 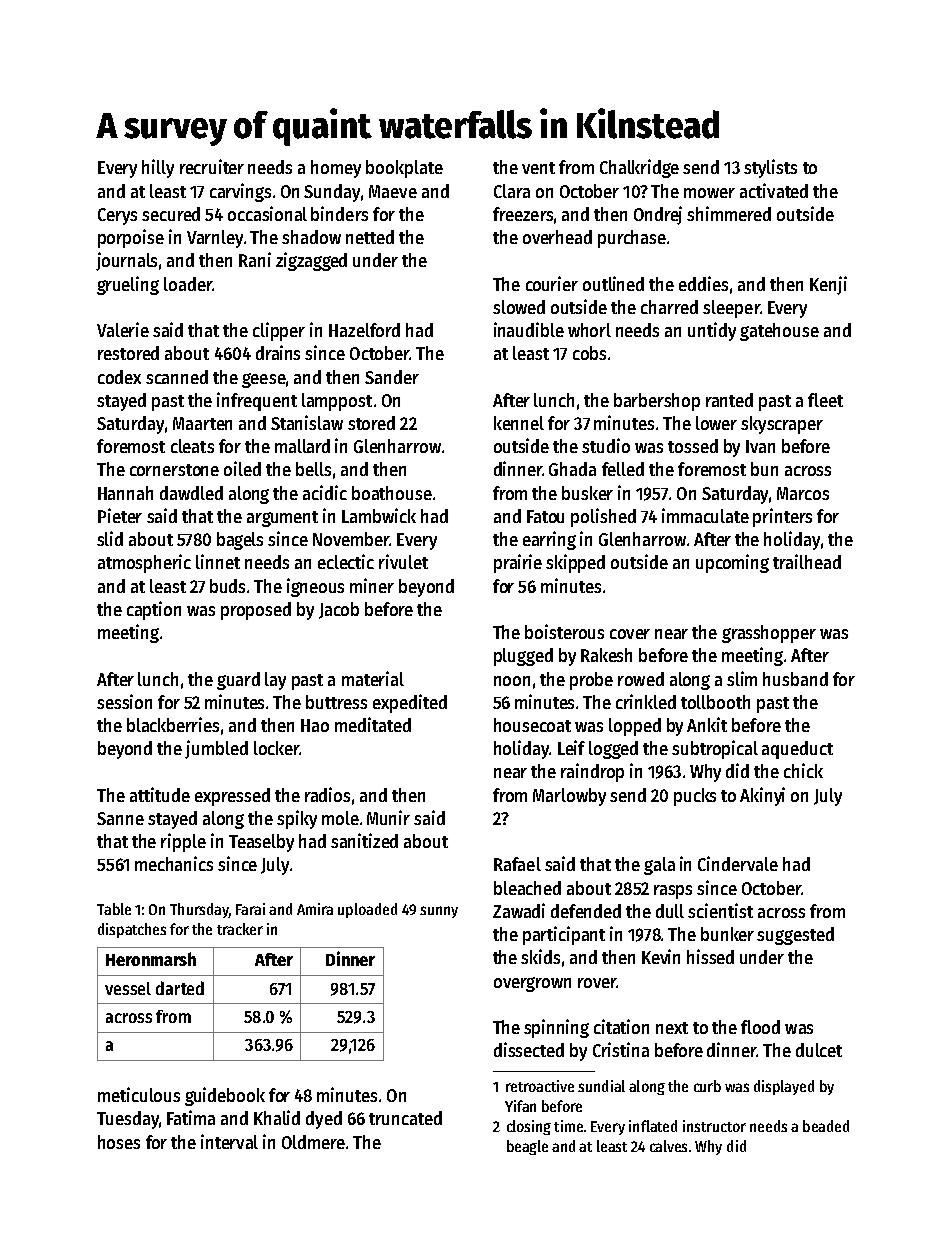 I want to click on plugged, so click(x=523, y=657).
